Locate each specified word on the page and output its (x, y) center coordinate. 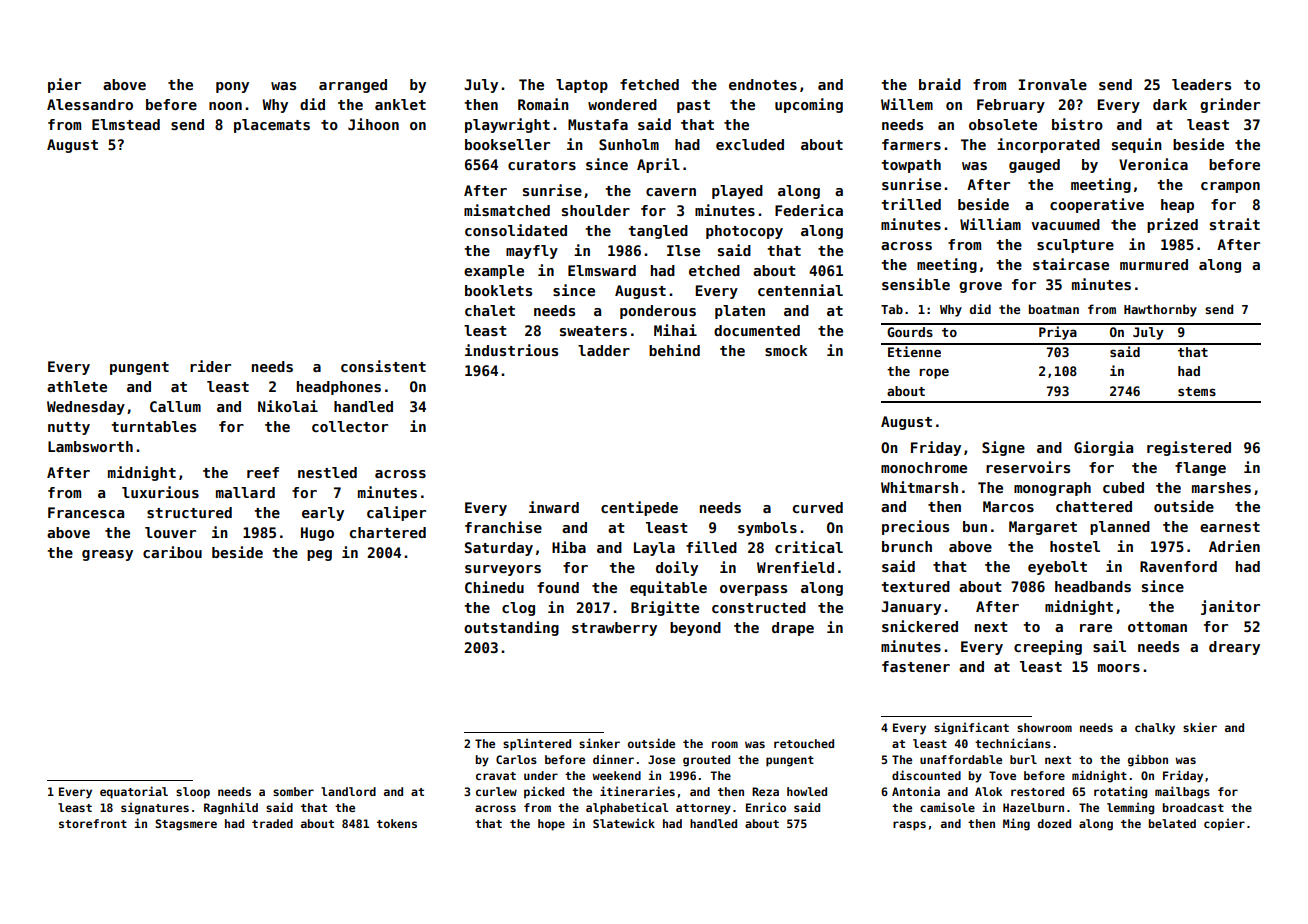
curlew (496, 791)
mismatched (507, 210)
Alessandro (90, 104)
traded (272, 823)
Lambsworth (90, 446)
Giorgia (1103, 448)
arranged (353, 86)
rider (210, 366)
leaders (1201, 84)
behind (674, 350)
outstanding (511, 628)
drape (793, 629)
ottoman (1157, 627)
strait (1235, 224)
